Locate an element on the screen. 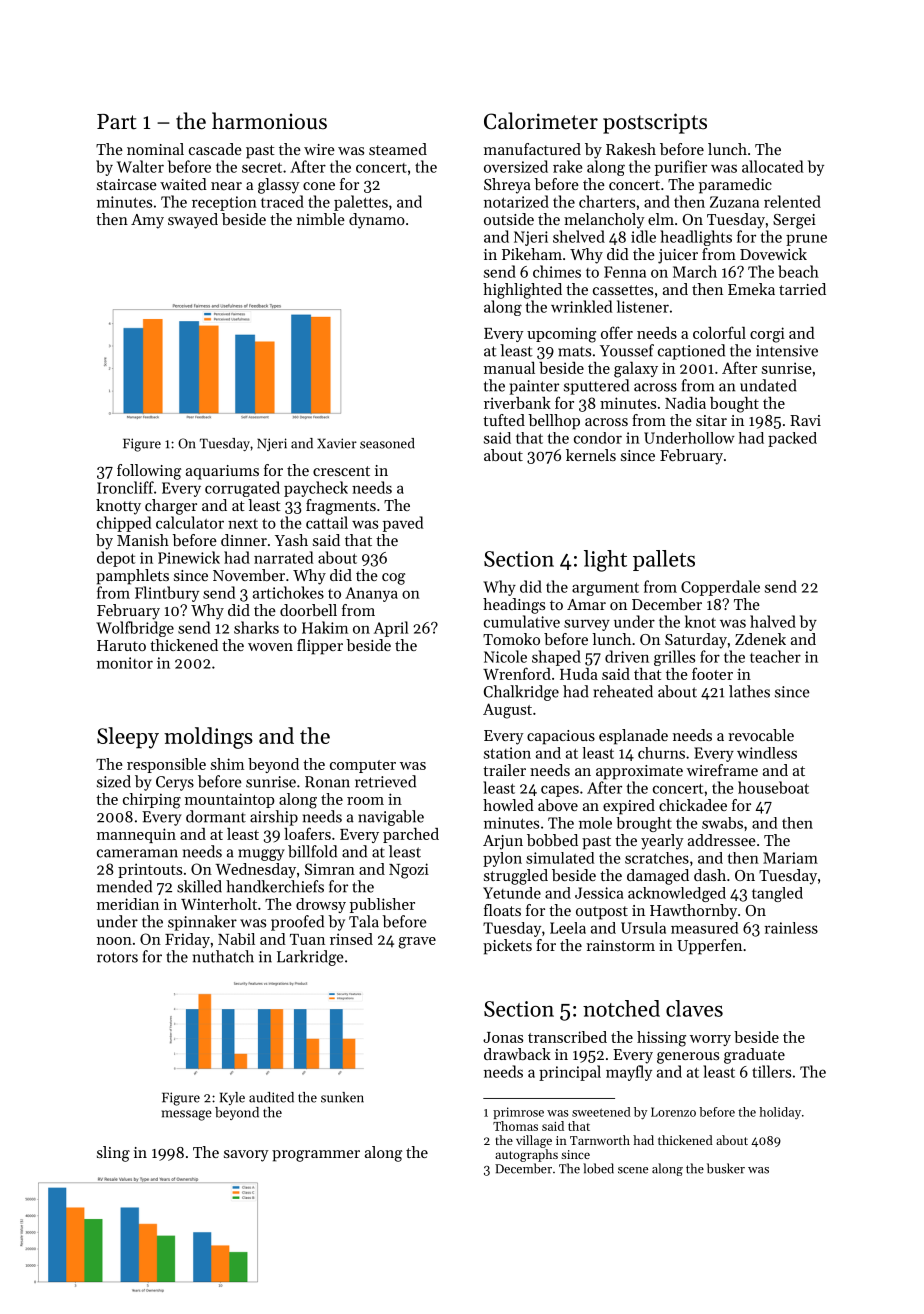 The height and width of the screenshot is (1314, 924). Amy is located at coordinates (147, 221).
